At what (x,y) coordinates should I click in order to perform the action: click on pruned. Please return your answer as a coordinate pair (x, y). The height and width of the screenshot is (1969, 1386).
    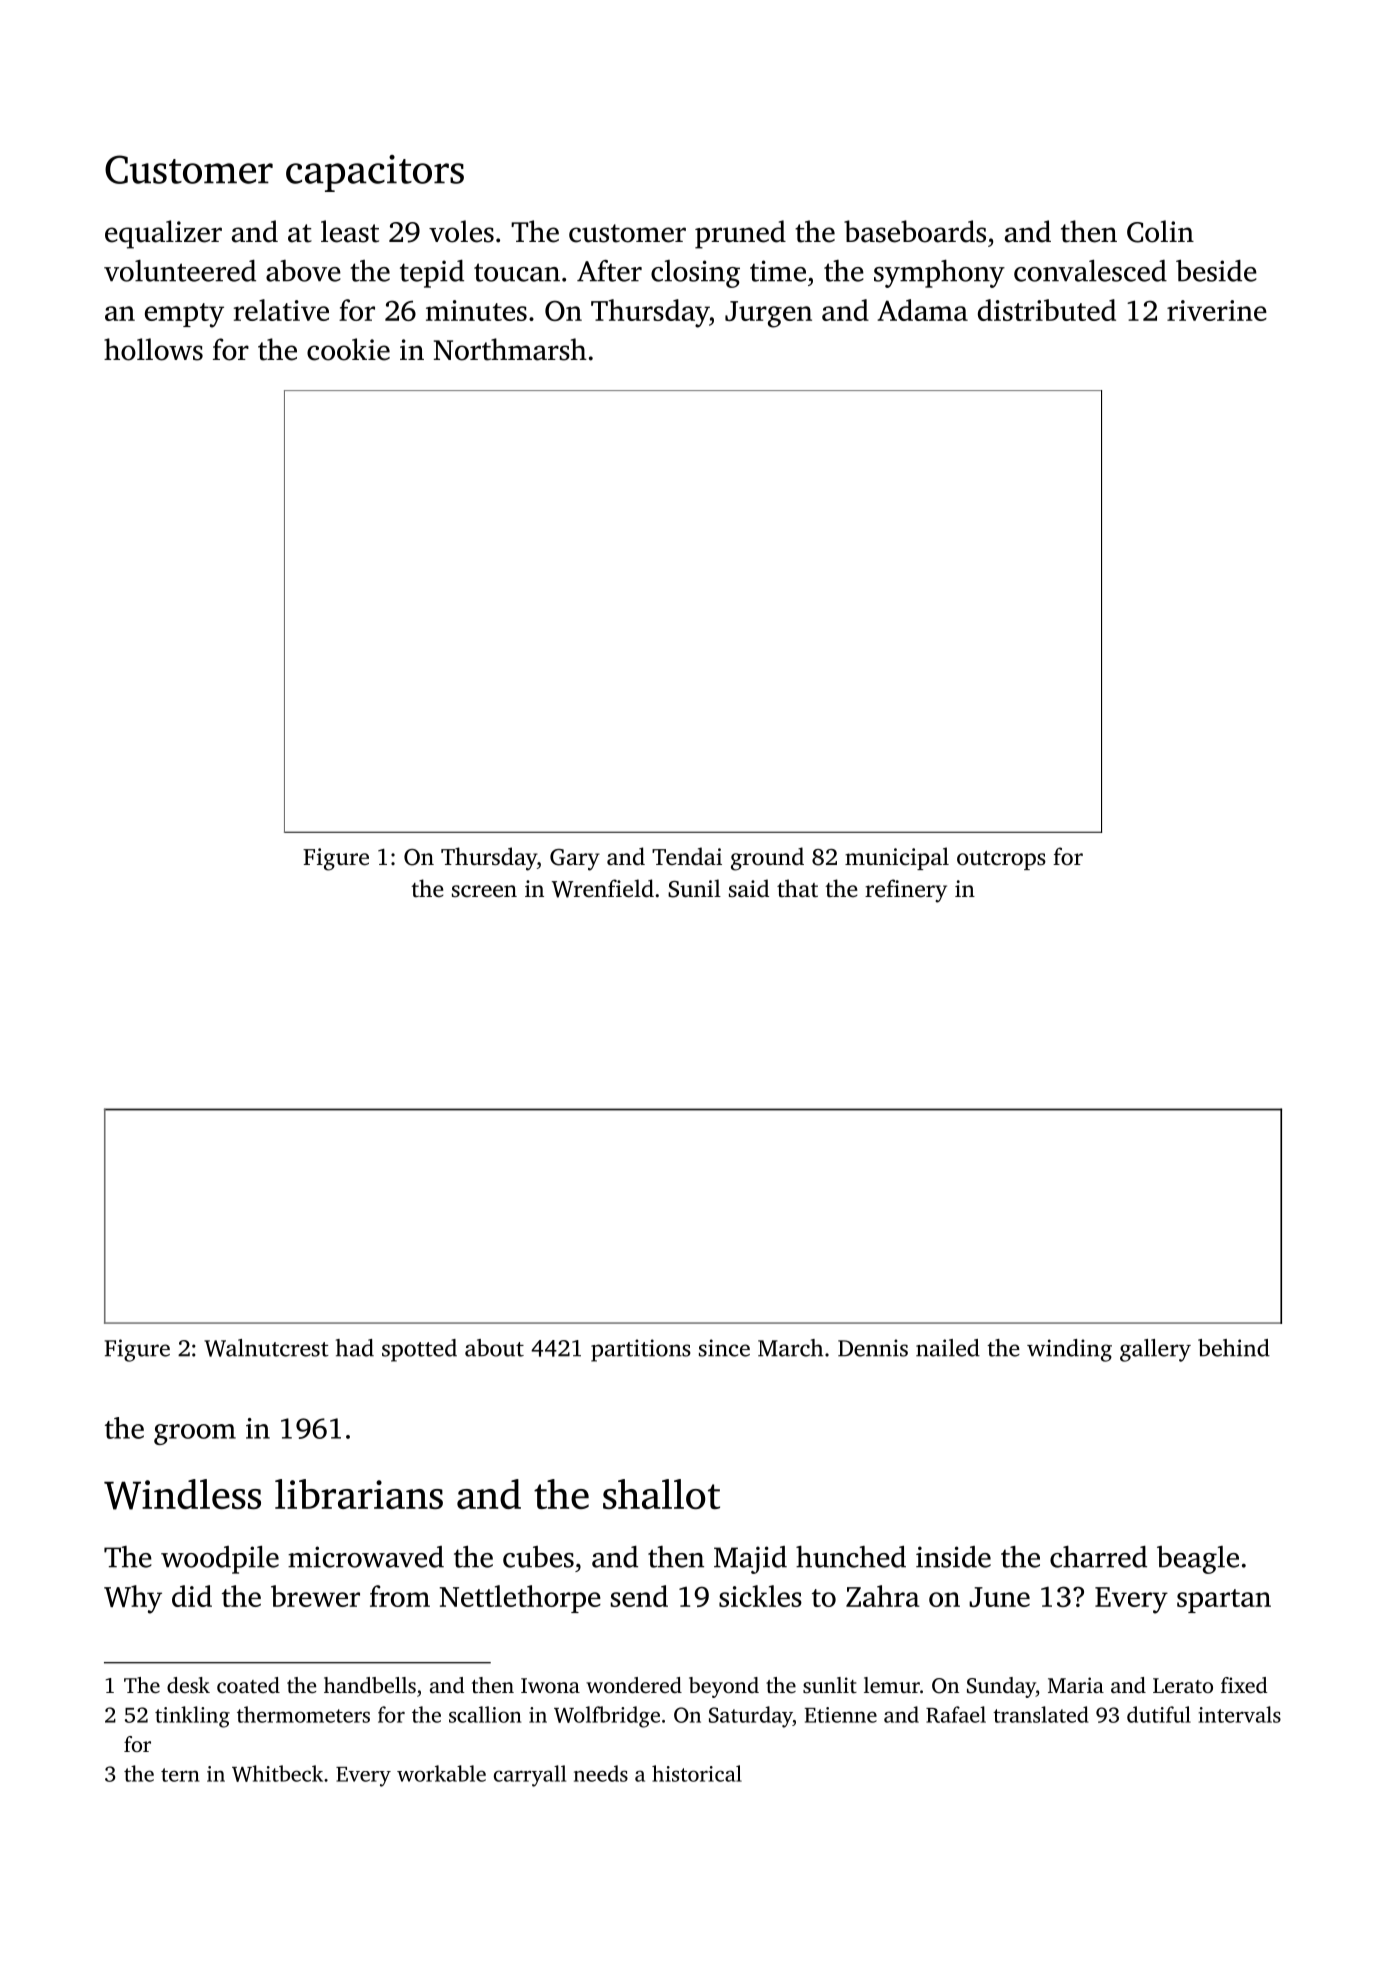
    Looking at the image, I should click on (740, 234).
